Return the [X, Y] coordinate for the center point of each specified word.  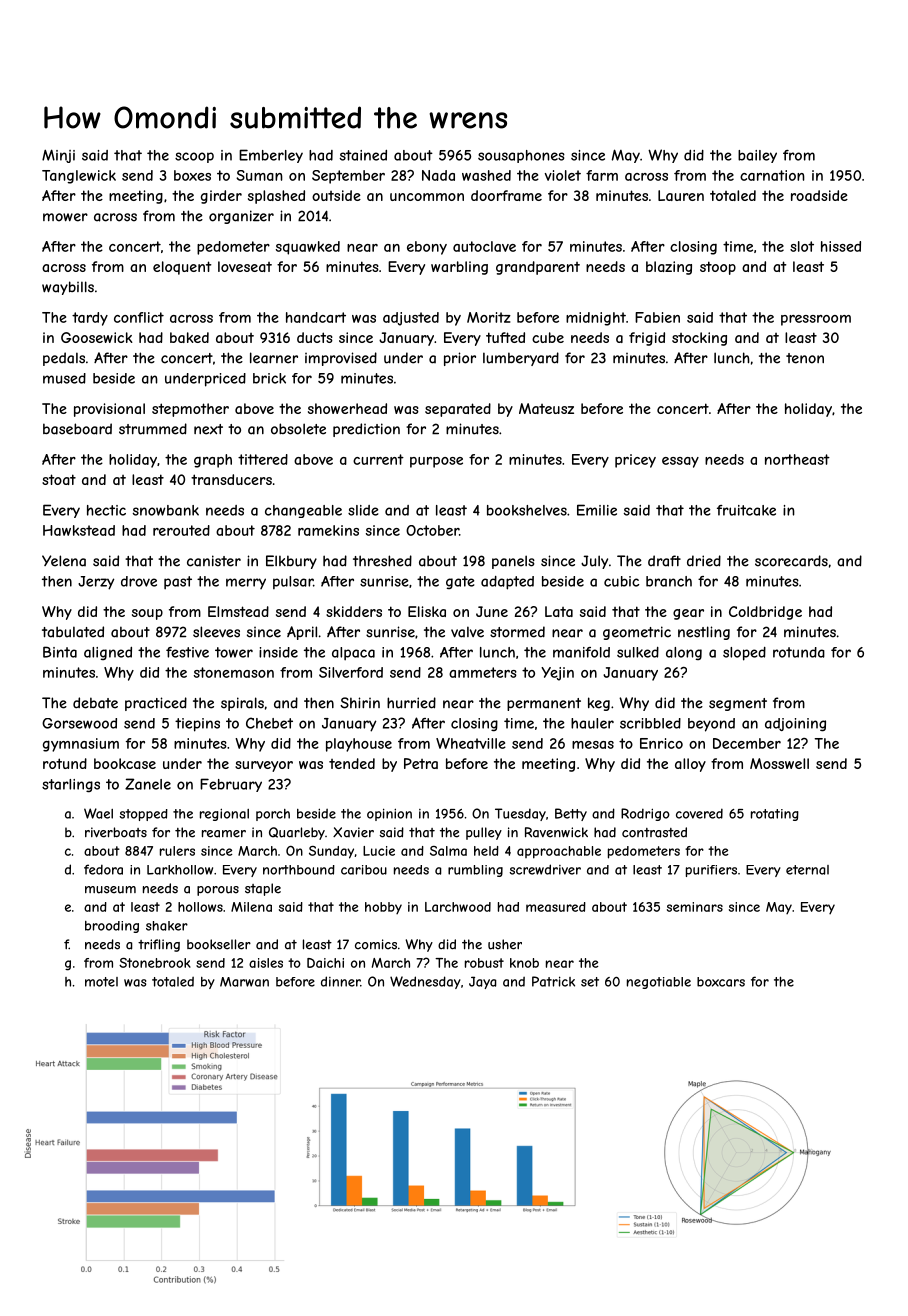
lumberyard [521, 359]
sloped [744, 654]
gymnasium [81, 745]
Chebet [269, 723]
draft [664, 561]
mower [65, 217]
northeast [797, 459]
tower [234, 652]
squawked [308, 248]
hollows [200, 907]
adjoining [795, 725]
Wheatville [471, 743]
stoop [718, 268]
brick [269, 378]
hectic [106, 510]
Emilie [597, 510]
